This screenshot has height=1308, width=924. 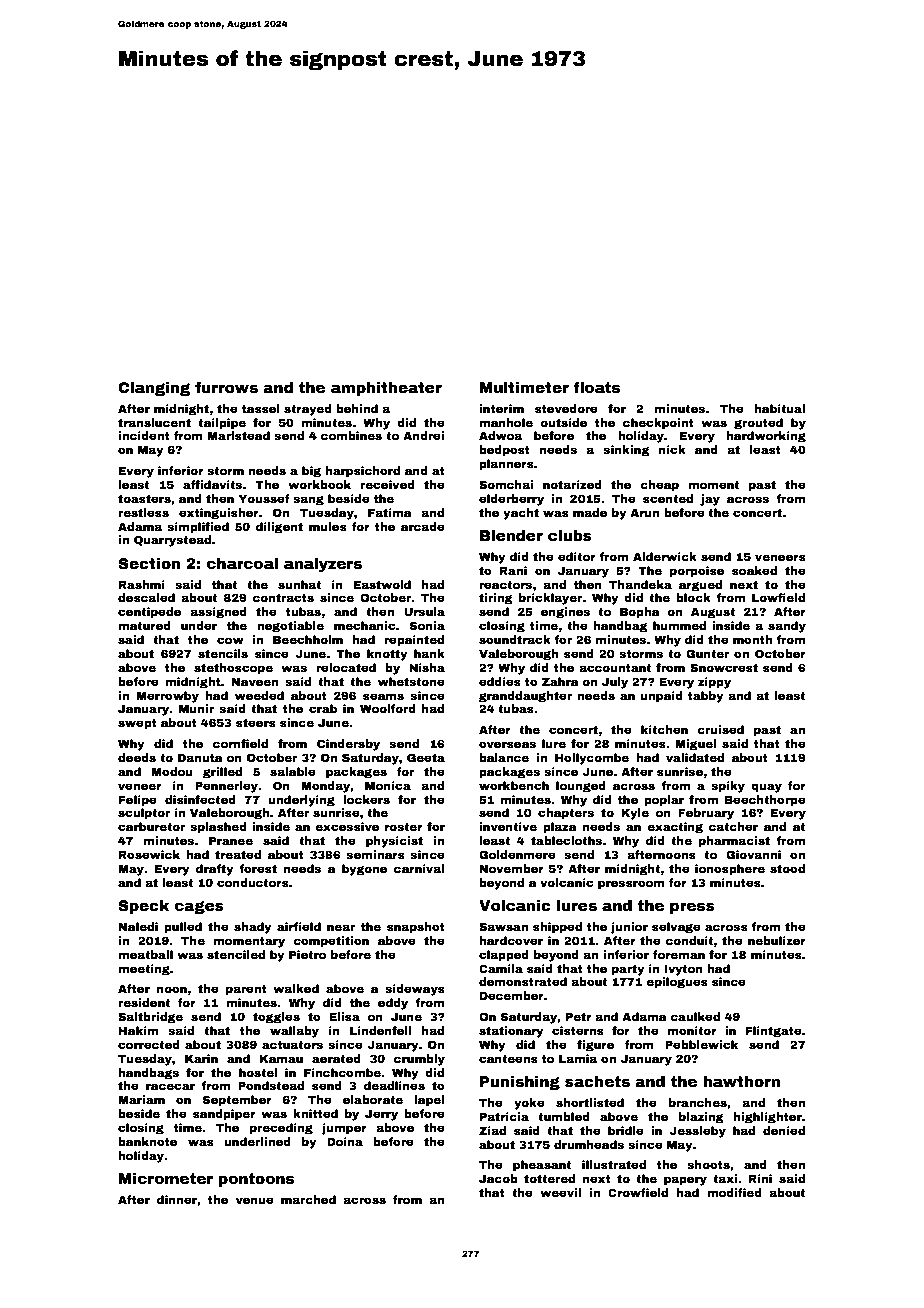 What do you see at coordinates (292, 1045) in the screenshot?
I see `actuators` at bounding box center [292, 1045].
